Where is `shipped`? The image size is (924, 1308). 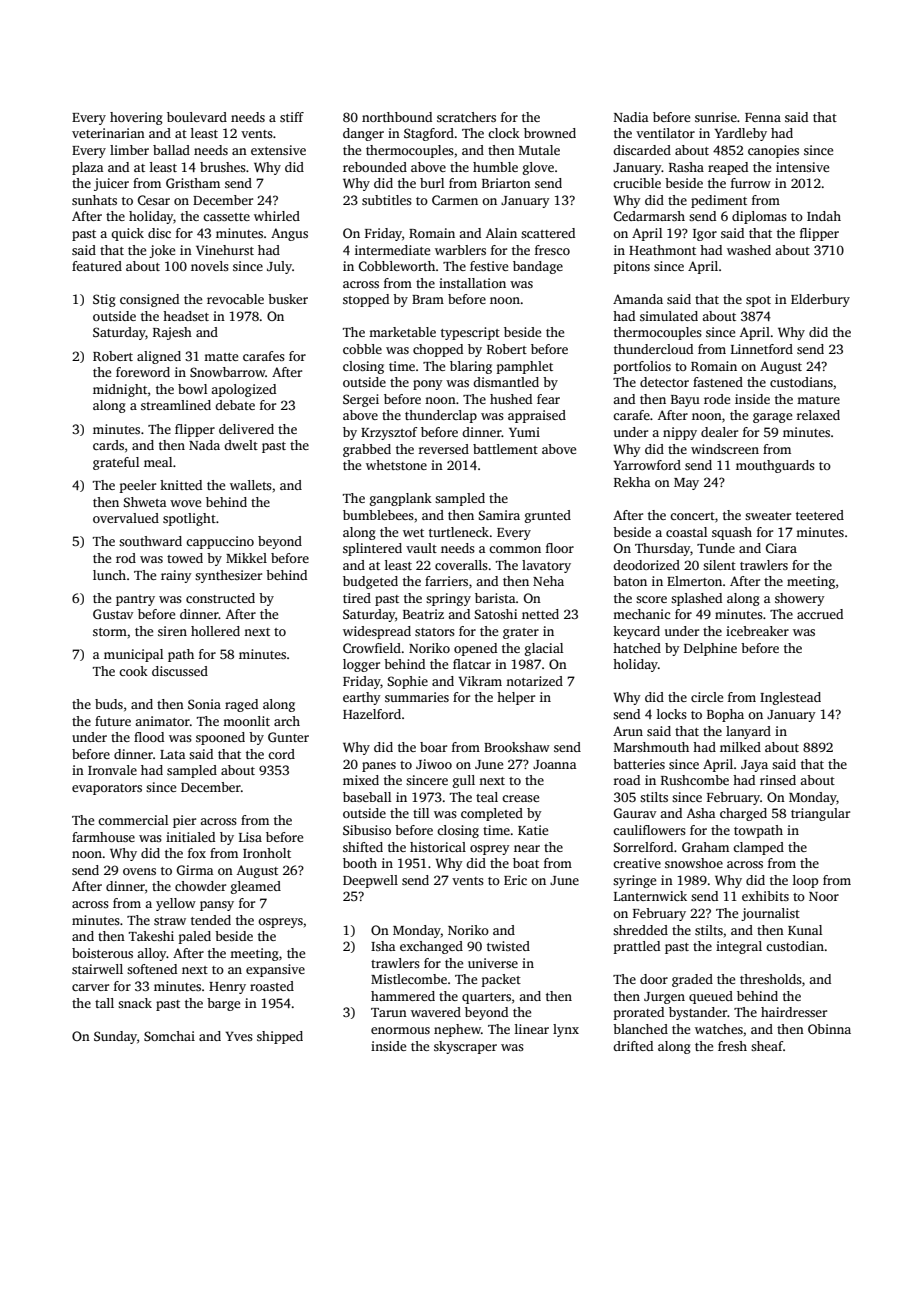 shipped is located at coordinates (280, 1037).
